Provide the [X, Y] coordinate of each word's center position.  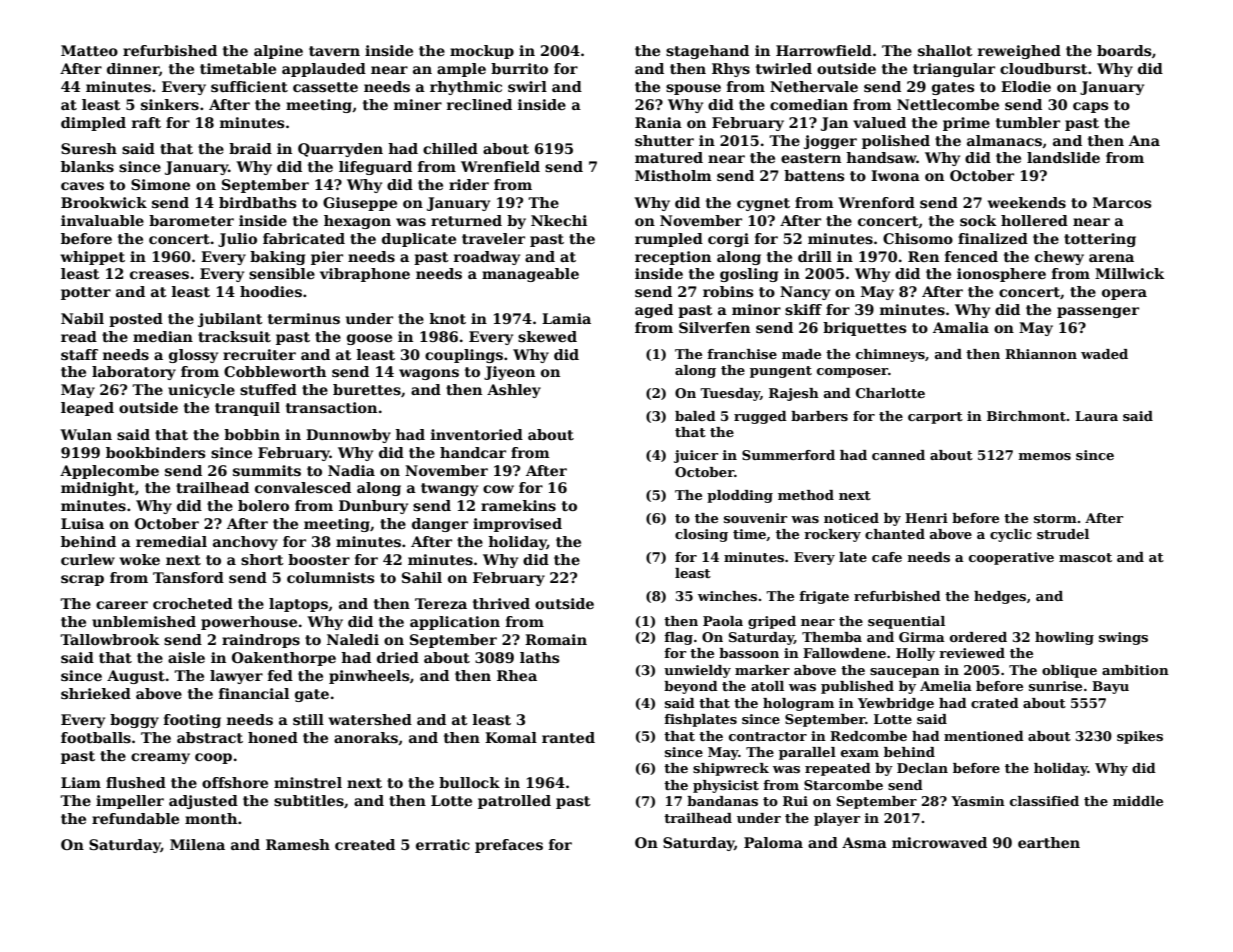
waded [1104, 354]
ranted [568, 737]
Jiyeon [509, 373]
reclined [479, 104]
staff [79, 354]
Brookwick [104, 202]
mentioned [984, 736]
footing [192, 721]
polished [896, 142]
